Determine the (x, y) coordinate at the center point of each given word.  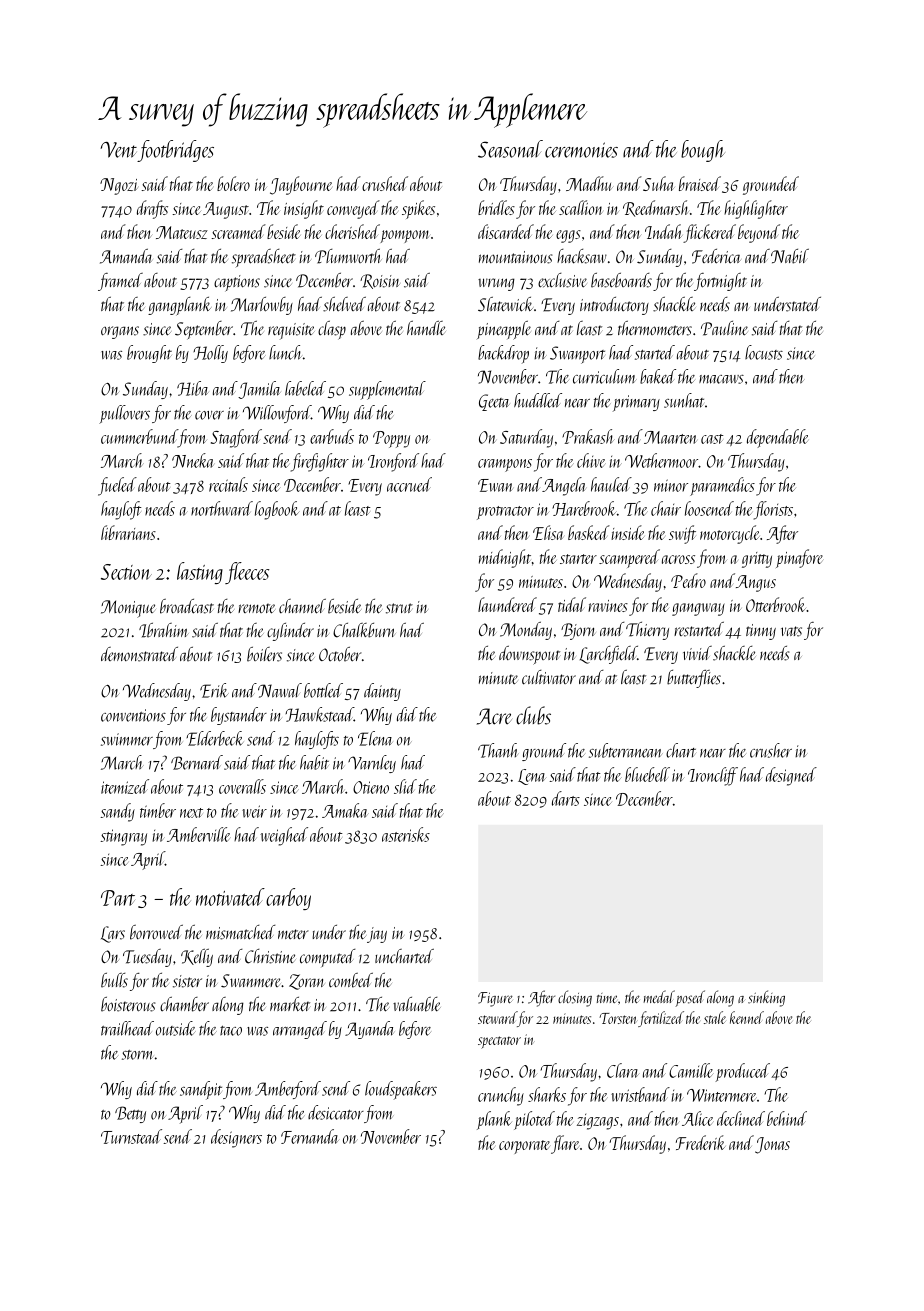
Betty (130, 1114)
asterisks (406, 834)
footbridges (175, 151)
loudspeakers (401, 1090)
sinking (766, 998)
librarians (128, 532)
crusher (771, 750)
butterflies (694, 679)
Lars (113, 934)
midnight (505, 558)
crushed (385, 183)
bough (703, 151)
